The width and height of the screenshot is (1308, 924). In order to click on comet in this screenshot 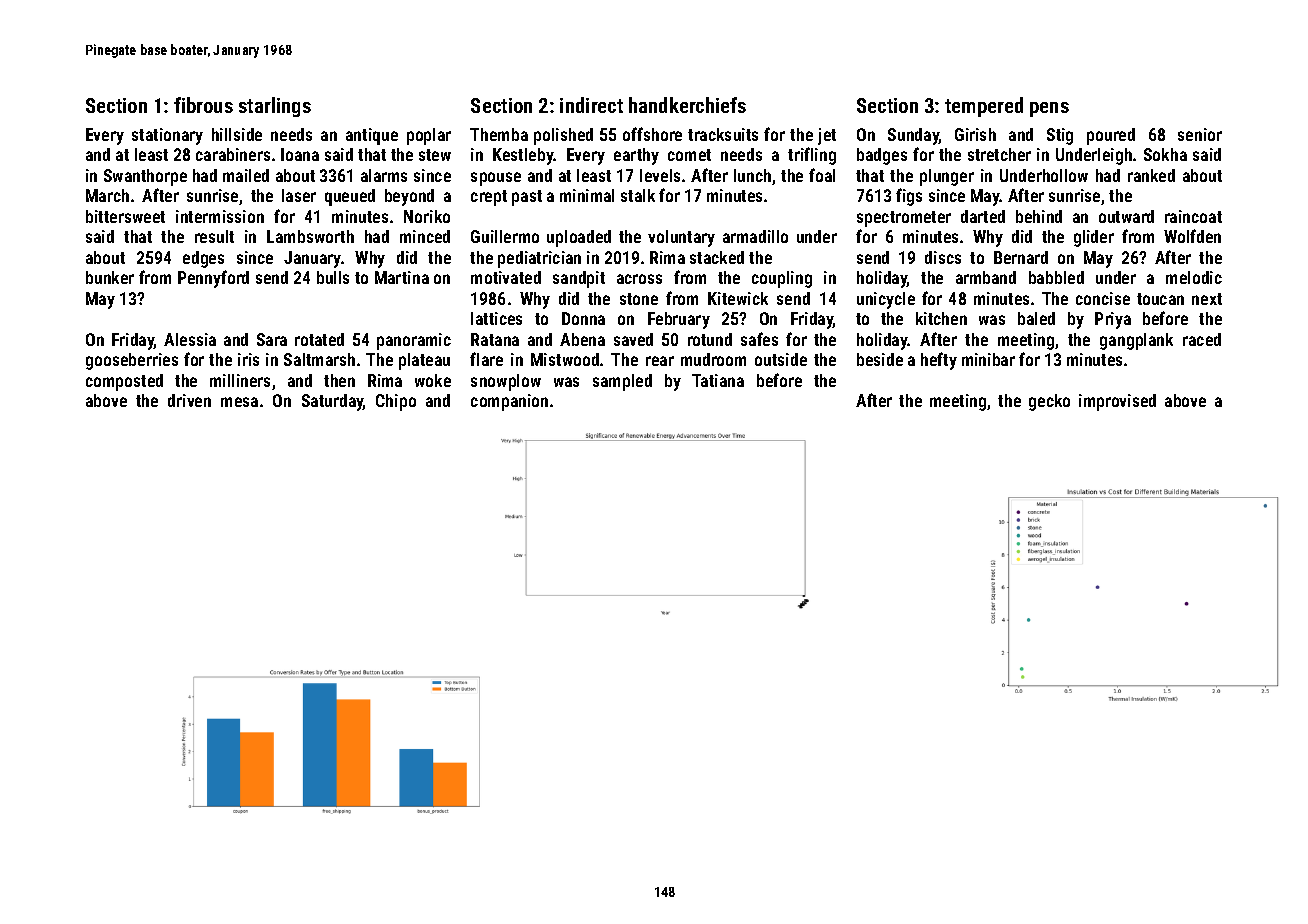, I will do `click(689, 155)`.
